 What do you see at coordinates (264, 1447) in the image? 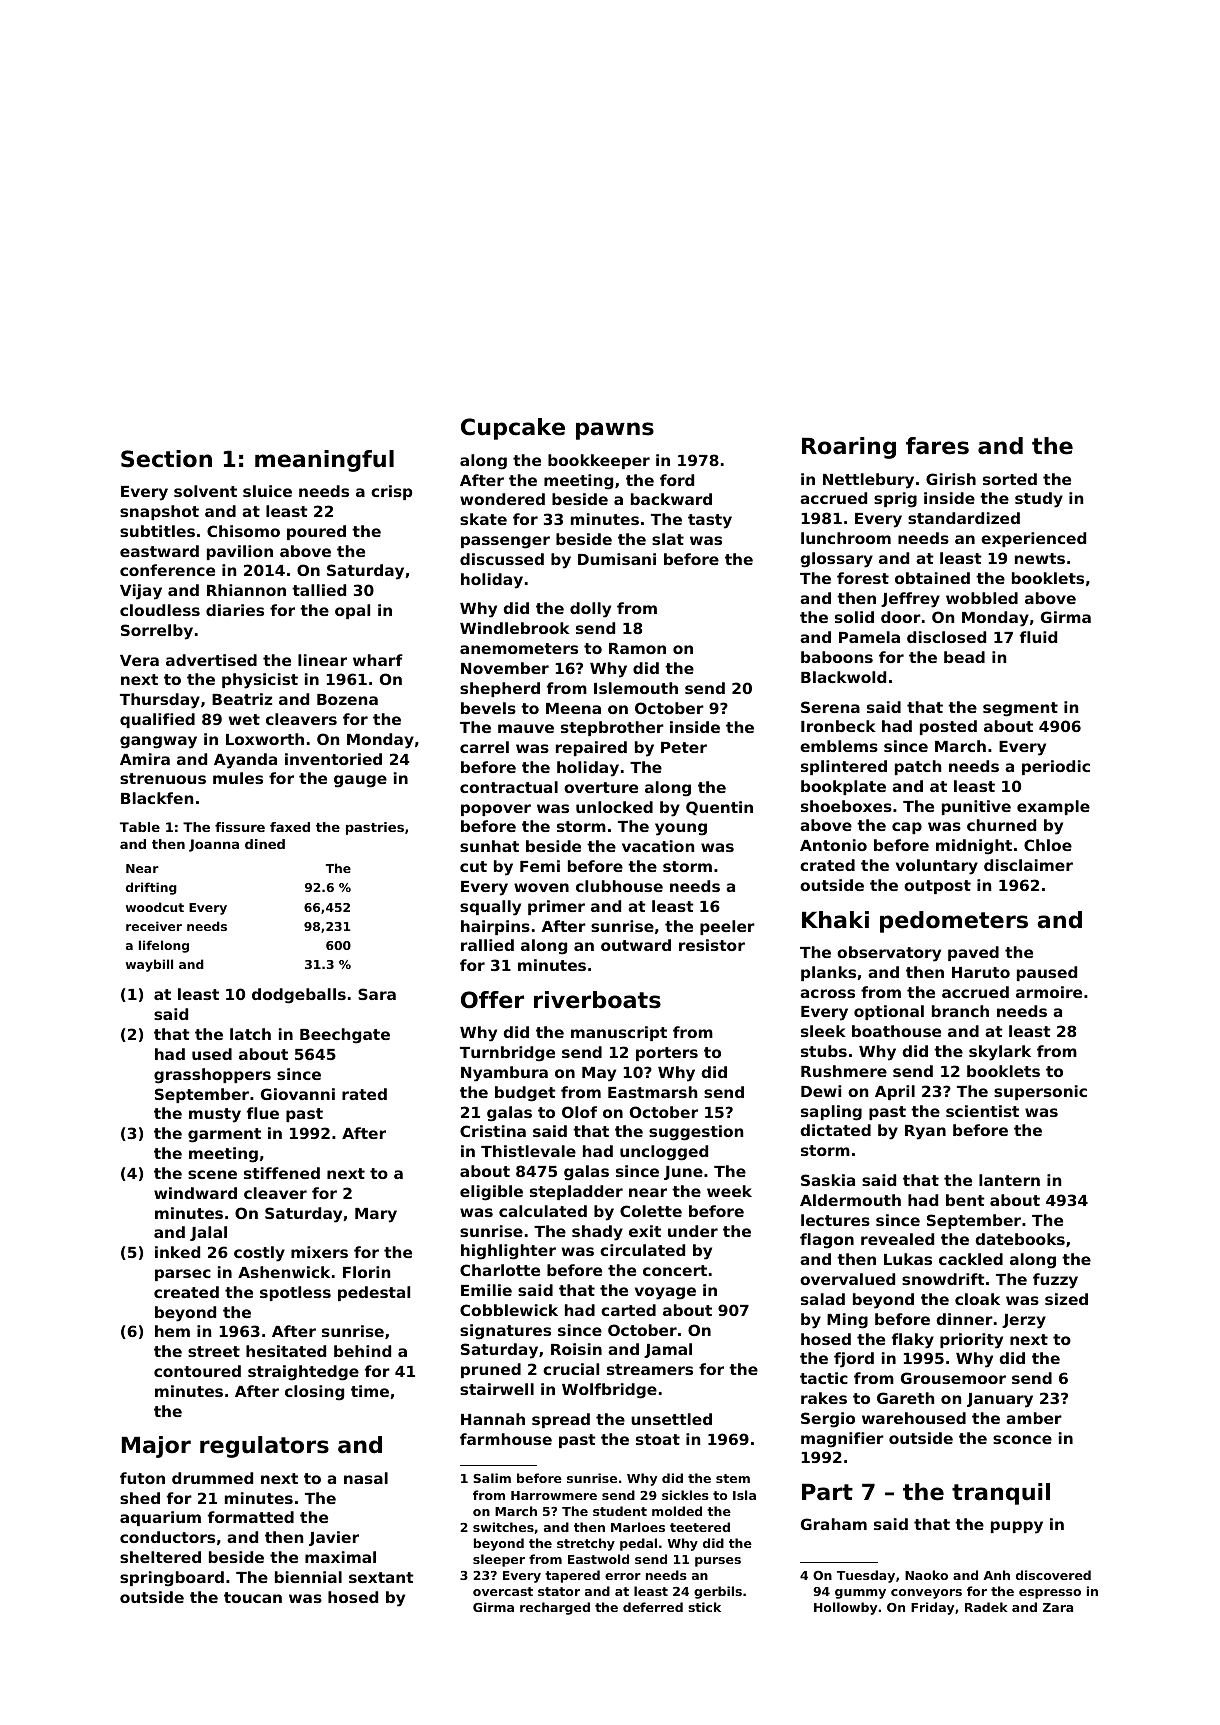
I see `regulators` at bounding box center [264, 1447].
